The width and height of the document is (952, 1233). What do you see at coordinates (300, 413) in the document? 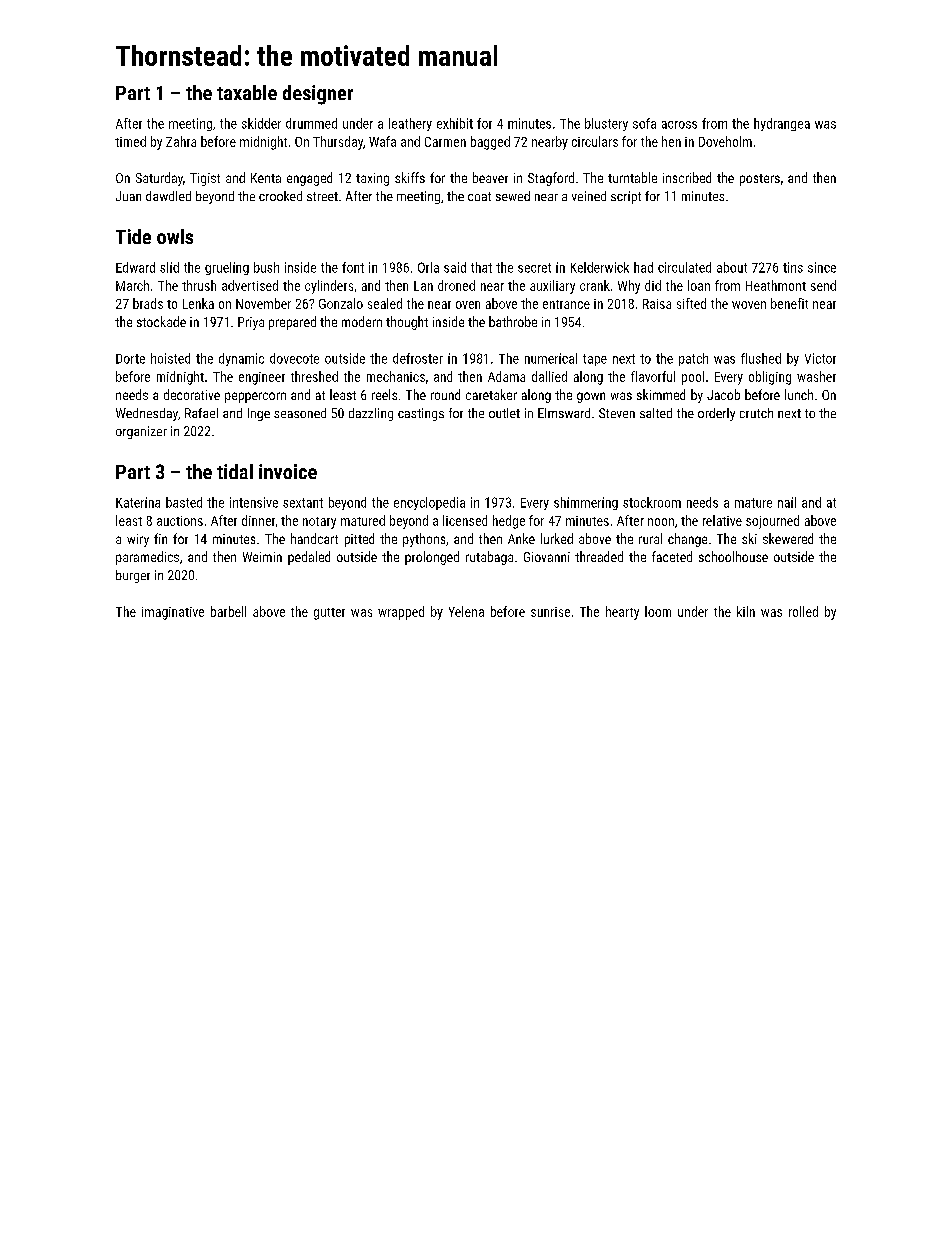
I see `seasoned` at bounding box center [300, 413].
